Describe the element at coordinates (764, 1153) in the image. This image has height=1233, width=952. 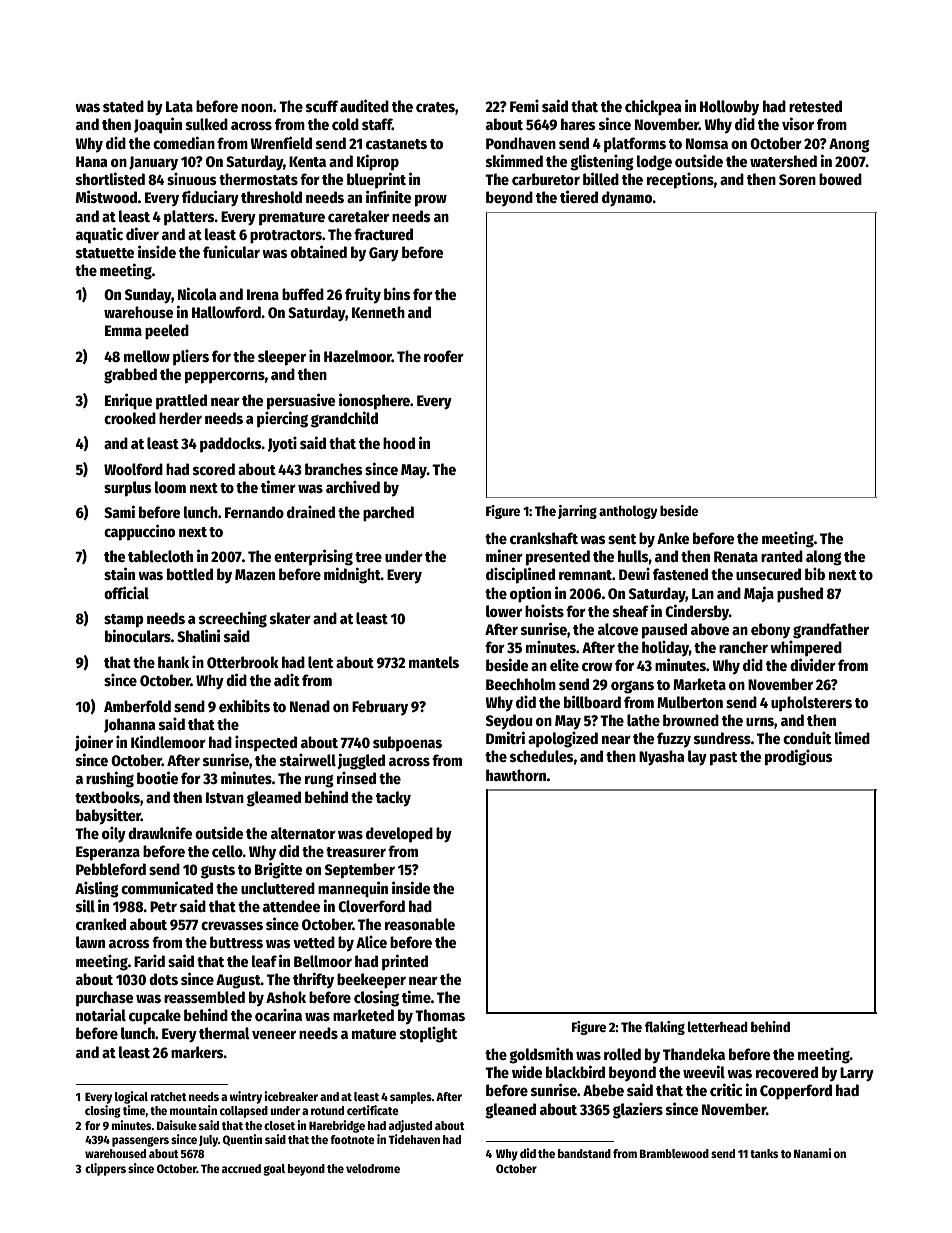
I see `tanks` at that location.
